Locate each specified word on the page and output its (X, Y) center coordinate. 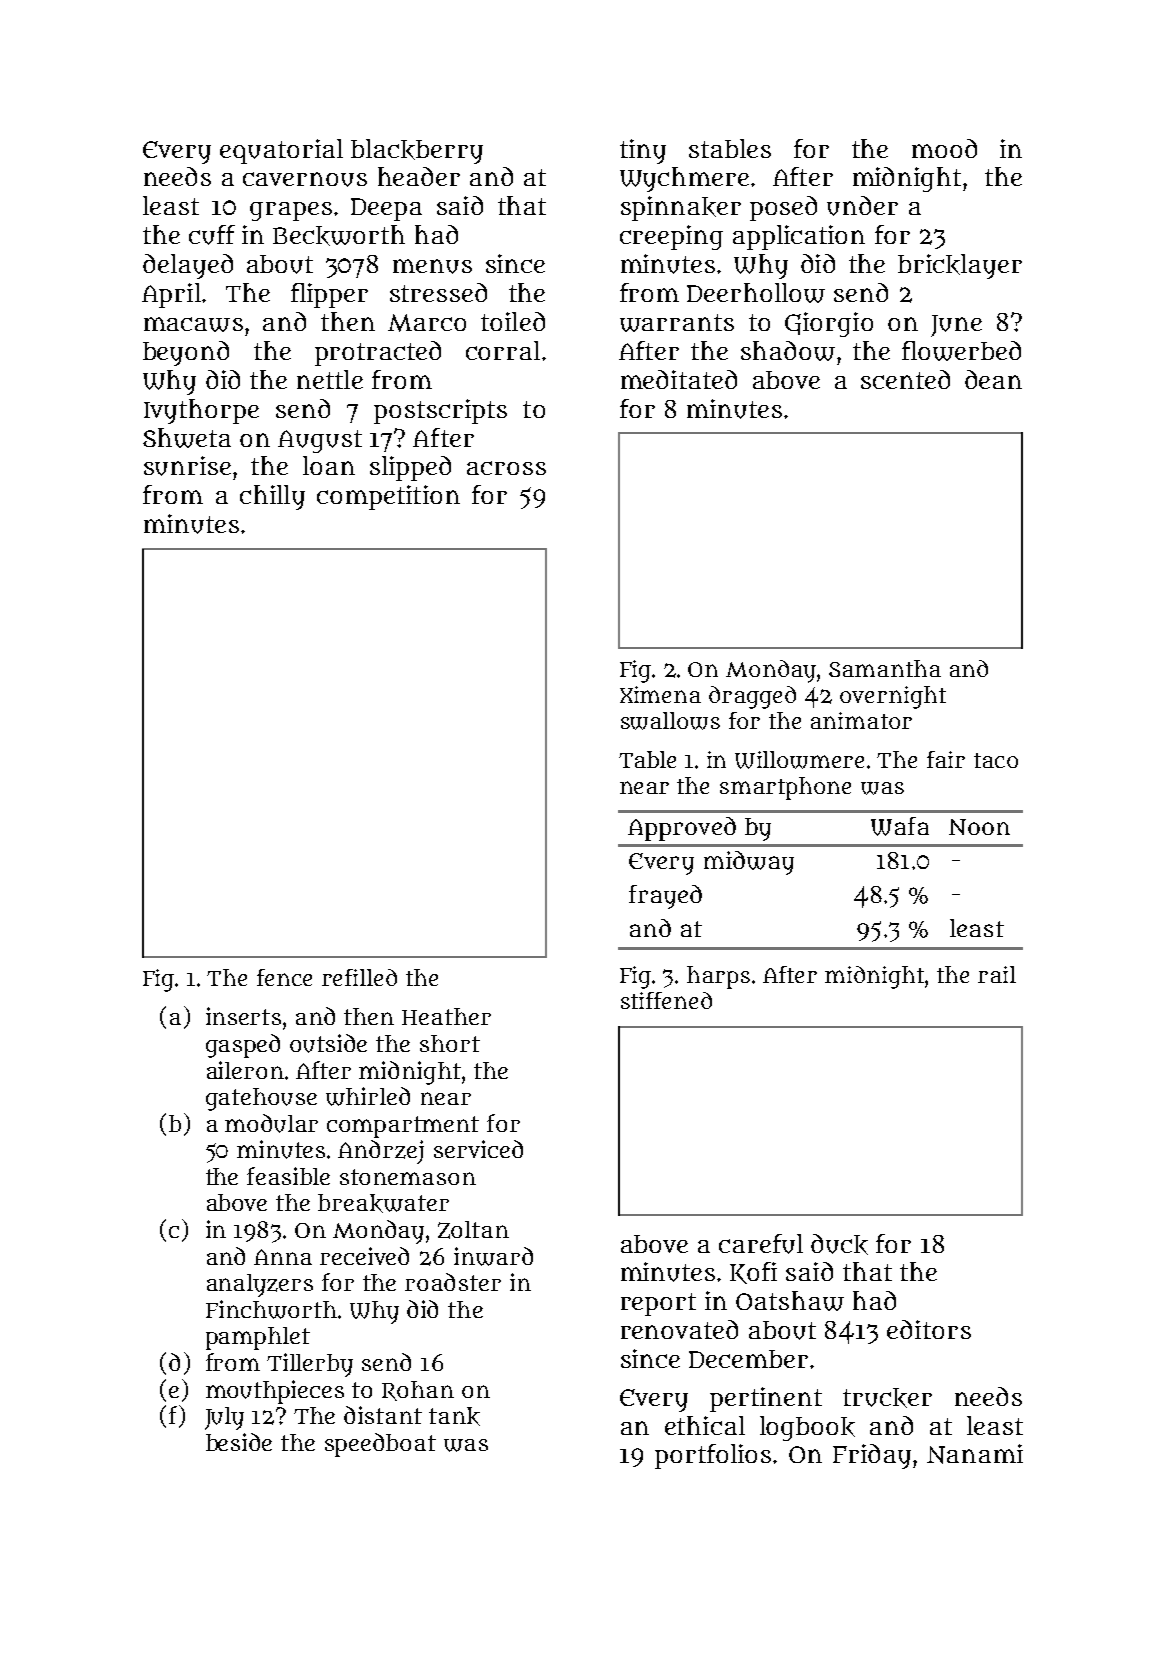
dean (993, 379)
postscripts (440, 411)
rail (997, 974)
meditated (679, 379)
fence (284, 977)
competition (388, 497)
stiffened (666, 1000)
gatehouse (261, 1099)
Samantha (885, 668)
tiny (643, 151)
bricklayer (960, 266)
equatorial (281, 151)
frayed (665, 897)
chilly (272, 497)
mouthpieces (275, 1392)
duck (839, 1244)
